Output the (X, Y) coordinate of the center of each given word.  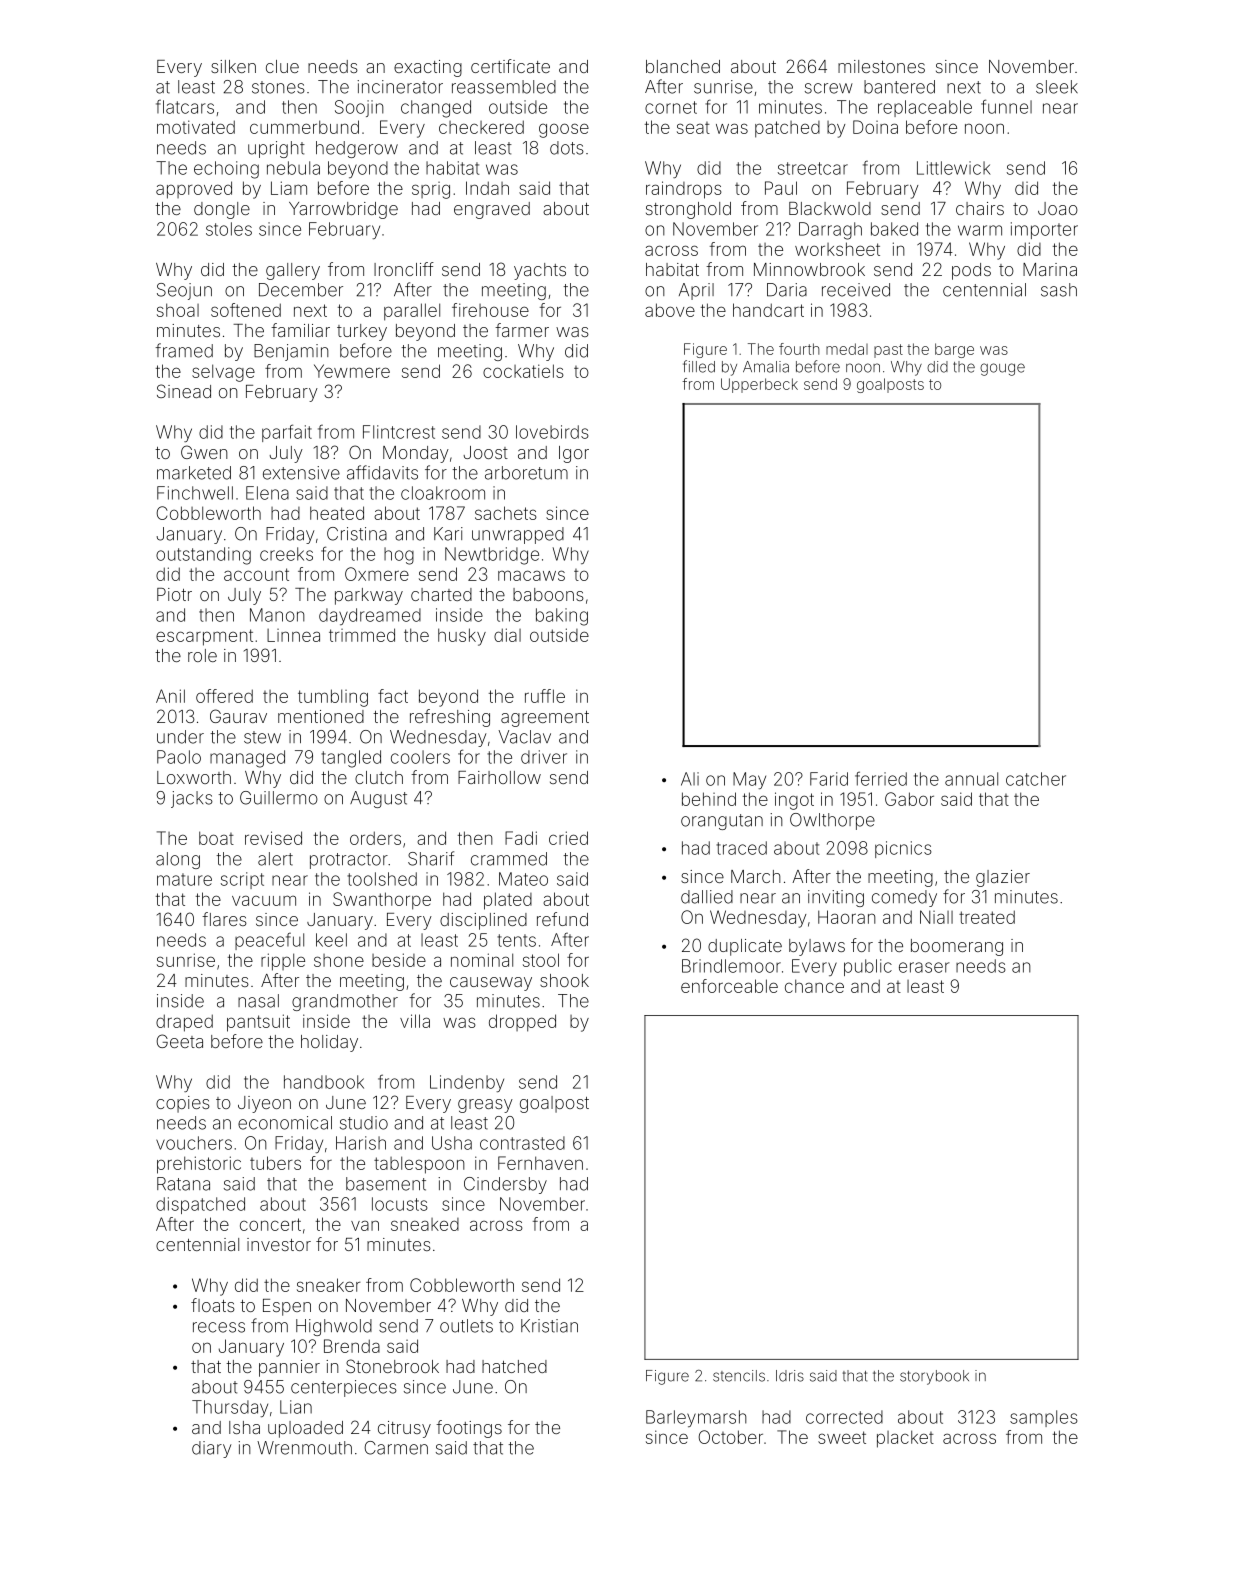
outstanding (203, 556)
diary (211, 1449)
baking (562, 617)
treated (987, 917)
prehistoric (199, 1165)
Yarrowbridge (343, 210)
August (378, 799)
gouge (1002, 369)
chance (814, 986)
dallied (707, 897)
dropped (522, 1023)
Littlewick (954, 168)
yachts (540, 271)
